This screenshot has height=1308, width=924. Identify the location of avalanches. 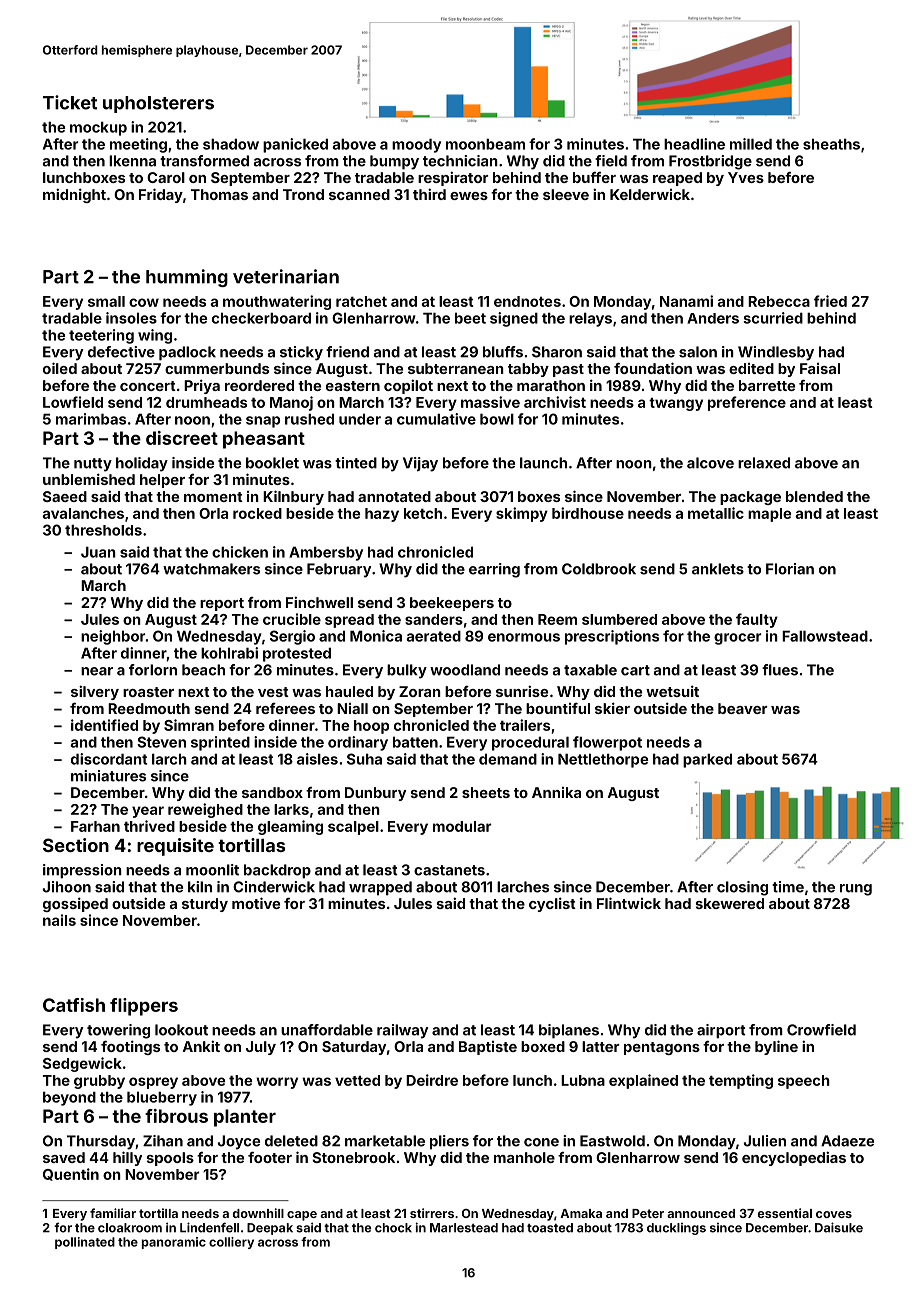
(83, 513).
